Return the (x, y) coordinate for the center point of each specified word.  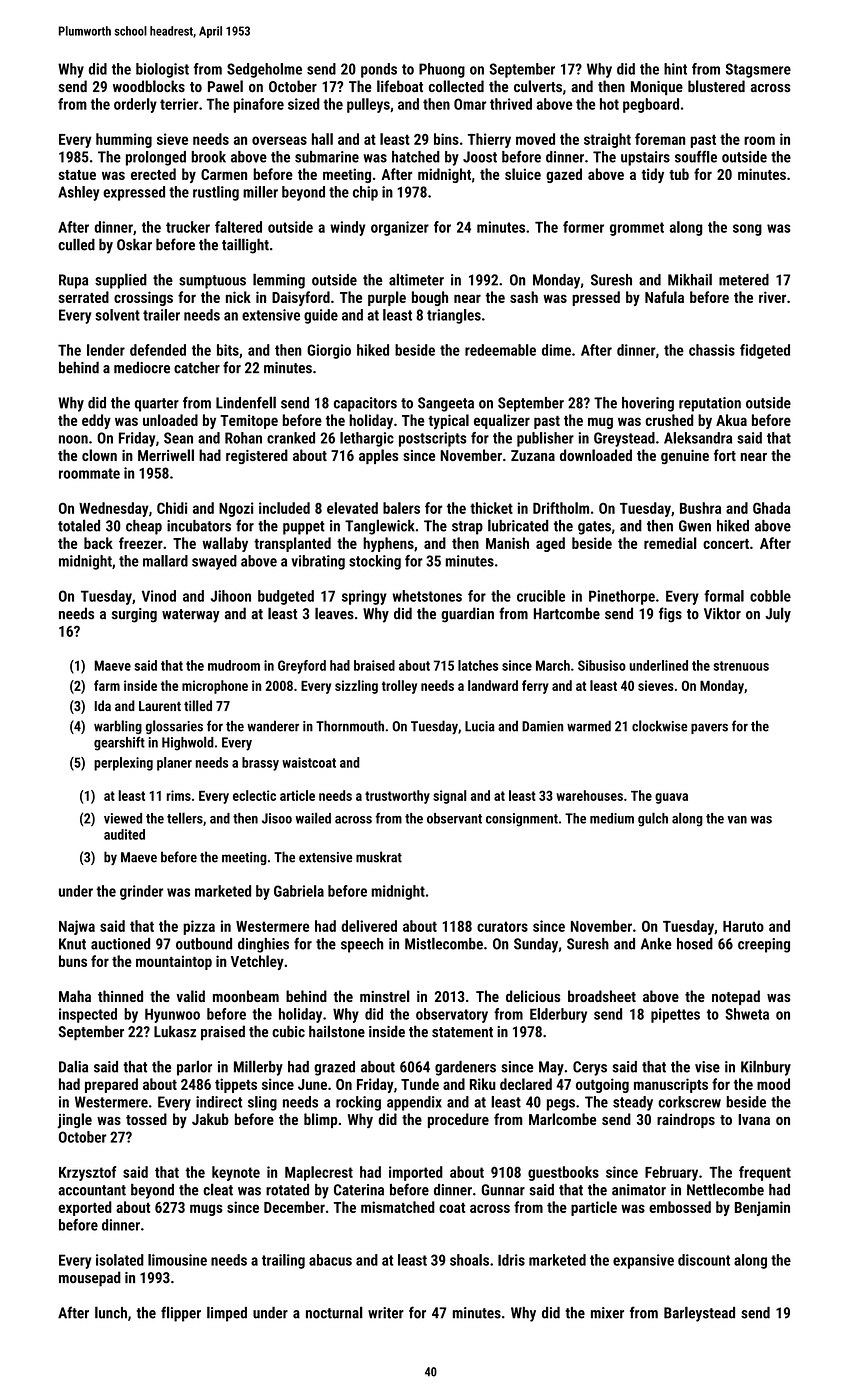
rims (179, 795)
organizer (400, 228)
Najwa (77, 927)
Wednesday (114, 509)
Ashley (78, 193)
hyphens (388, 544)
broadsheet (602, 996)
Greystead (624, 439)
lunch (111, 1312)
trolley (399, 687)
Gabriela (299, 891)
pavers (709, 728)
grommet (637, 229)
